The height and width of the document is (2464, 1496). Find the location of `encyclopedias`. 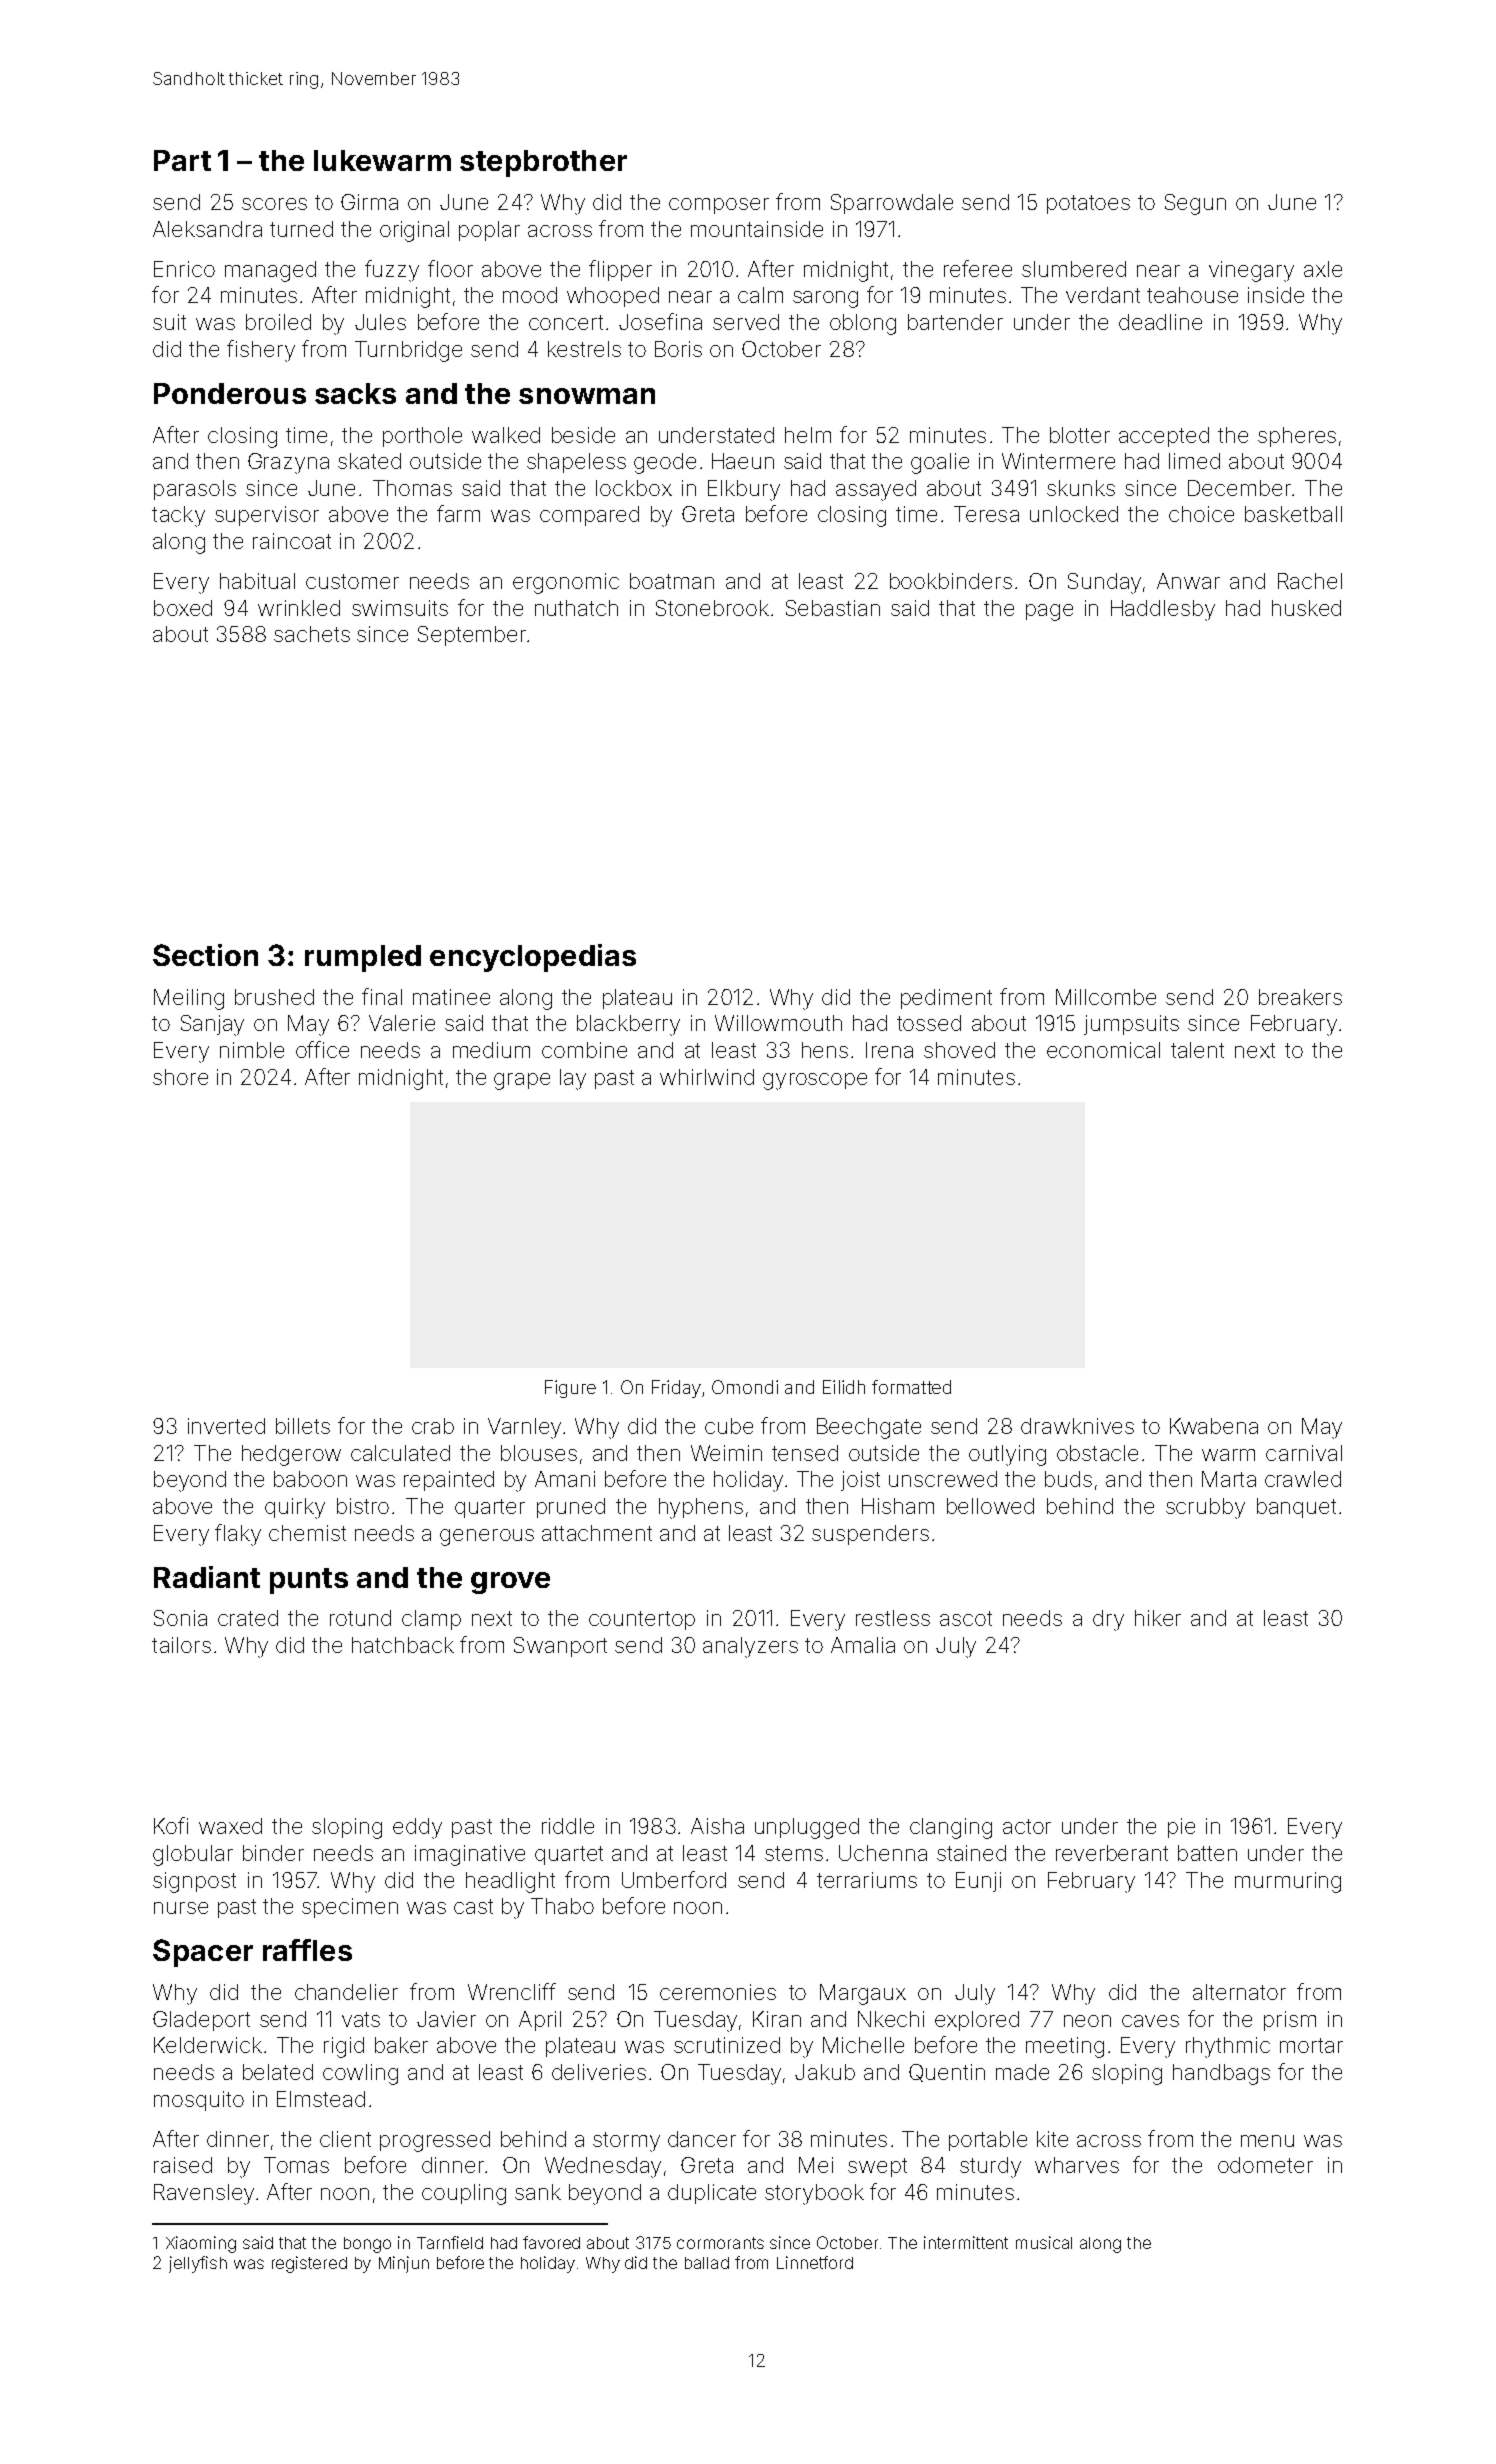

encyclopedias is located at coordinates (533, 958).
